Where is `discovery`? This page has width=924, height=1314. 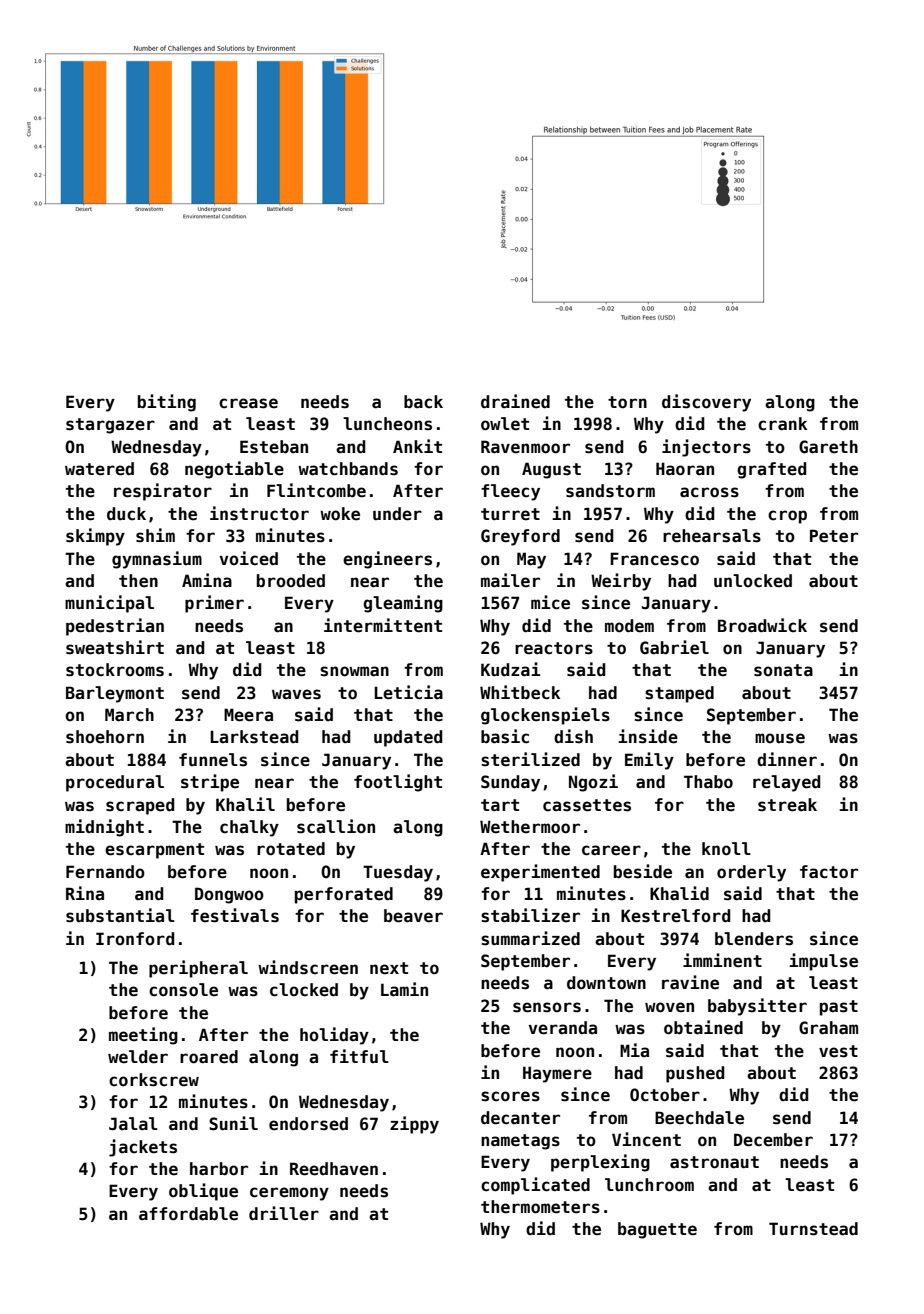 discovery is located at coordinates (706, 403).
